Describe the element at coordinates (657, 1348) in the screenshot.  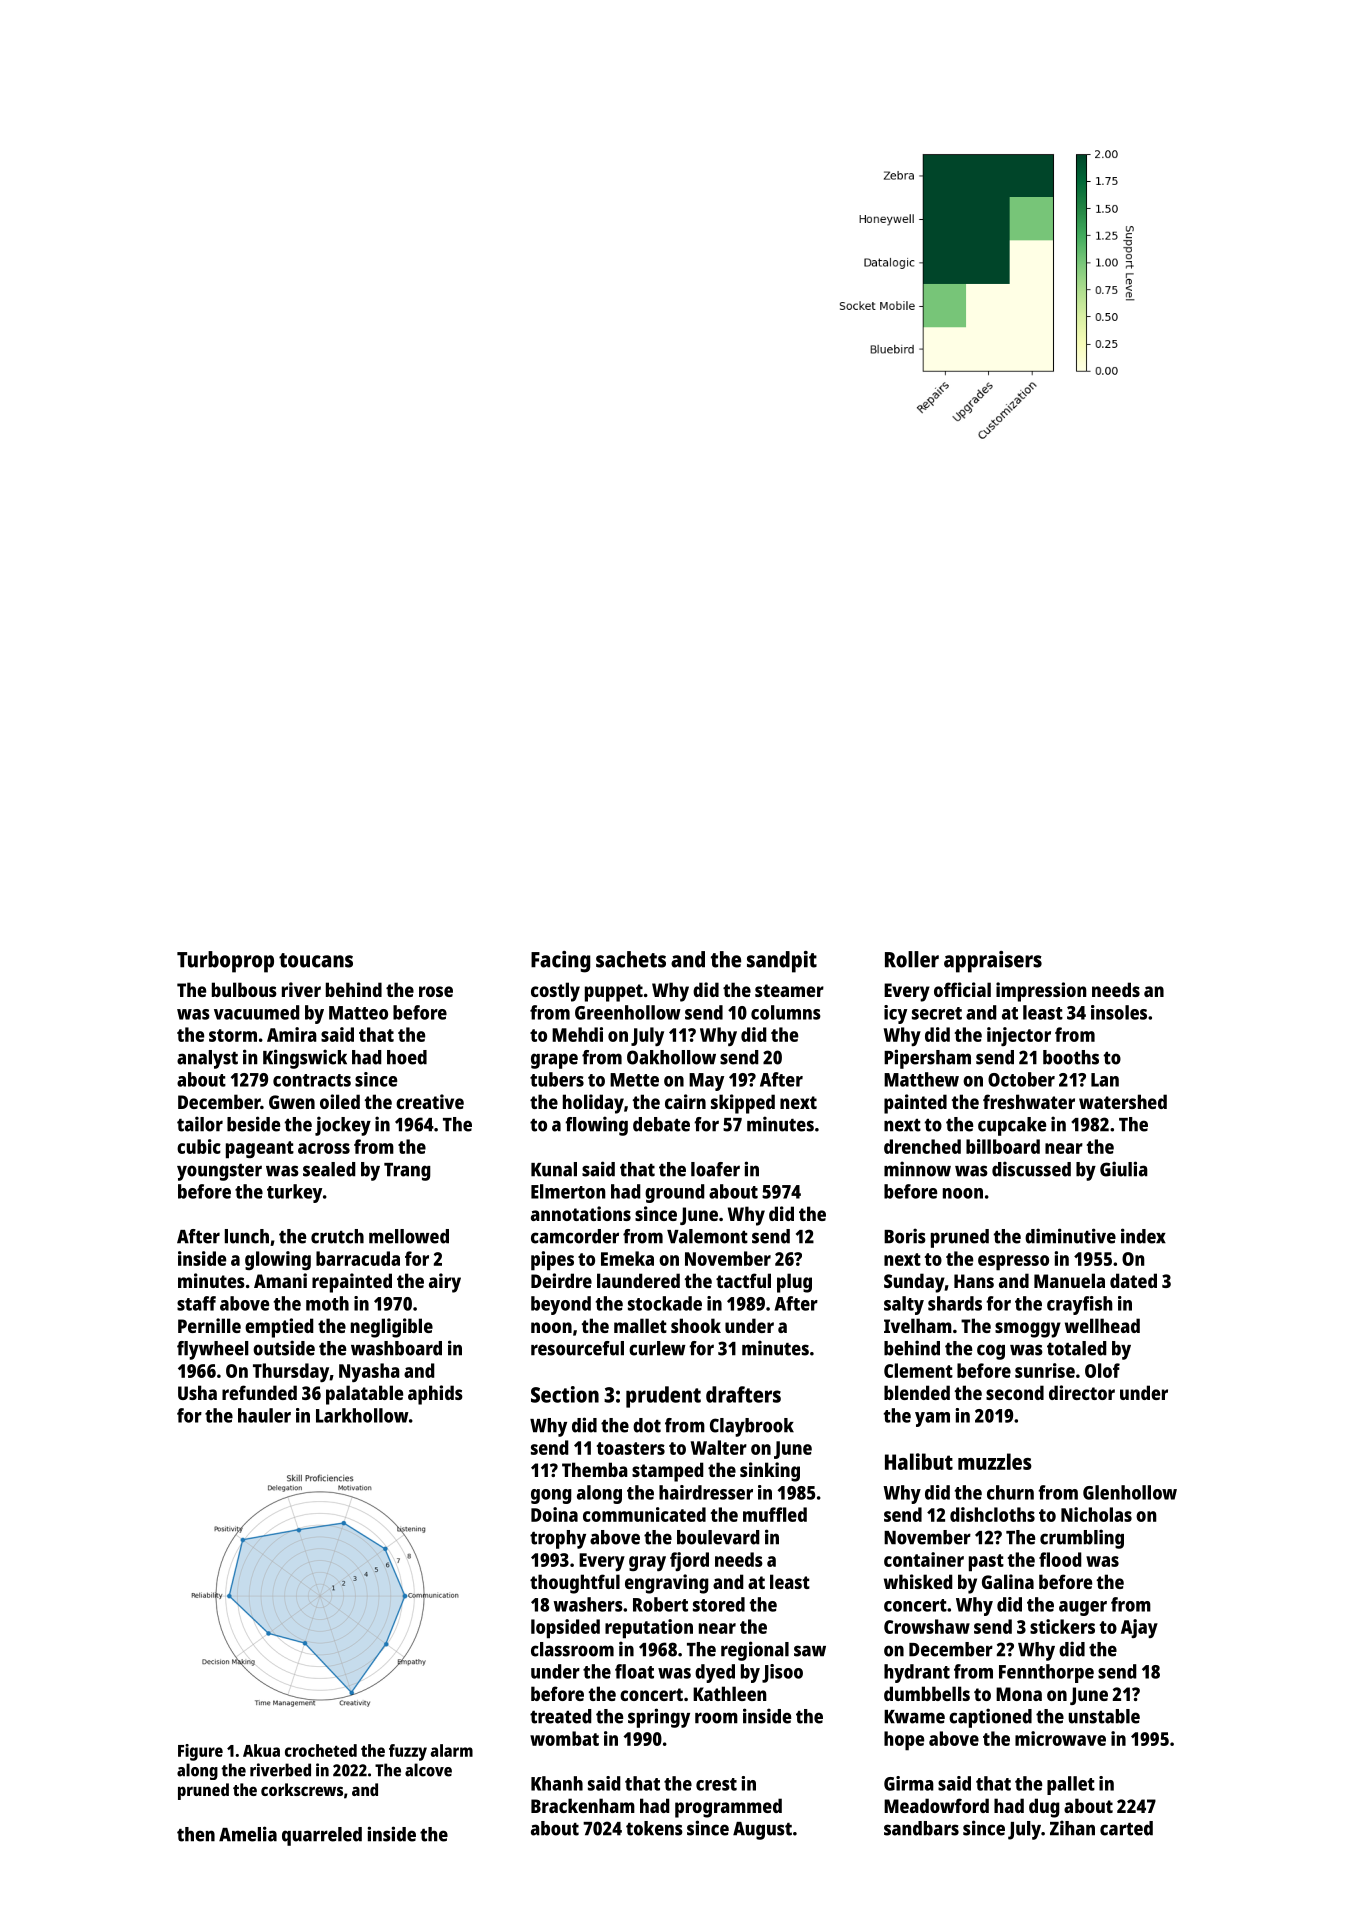
I see `curlew` at that location.
